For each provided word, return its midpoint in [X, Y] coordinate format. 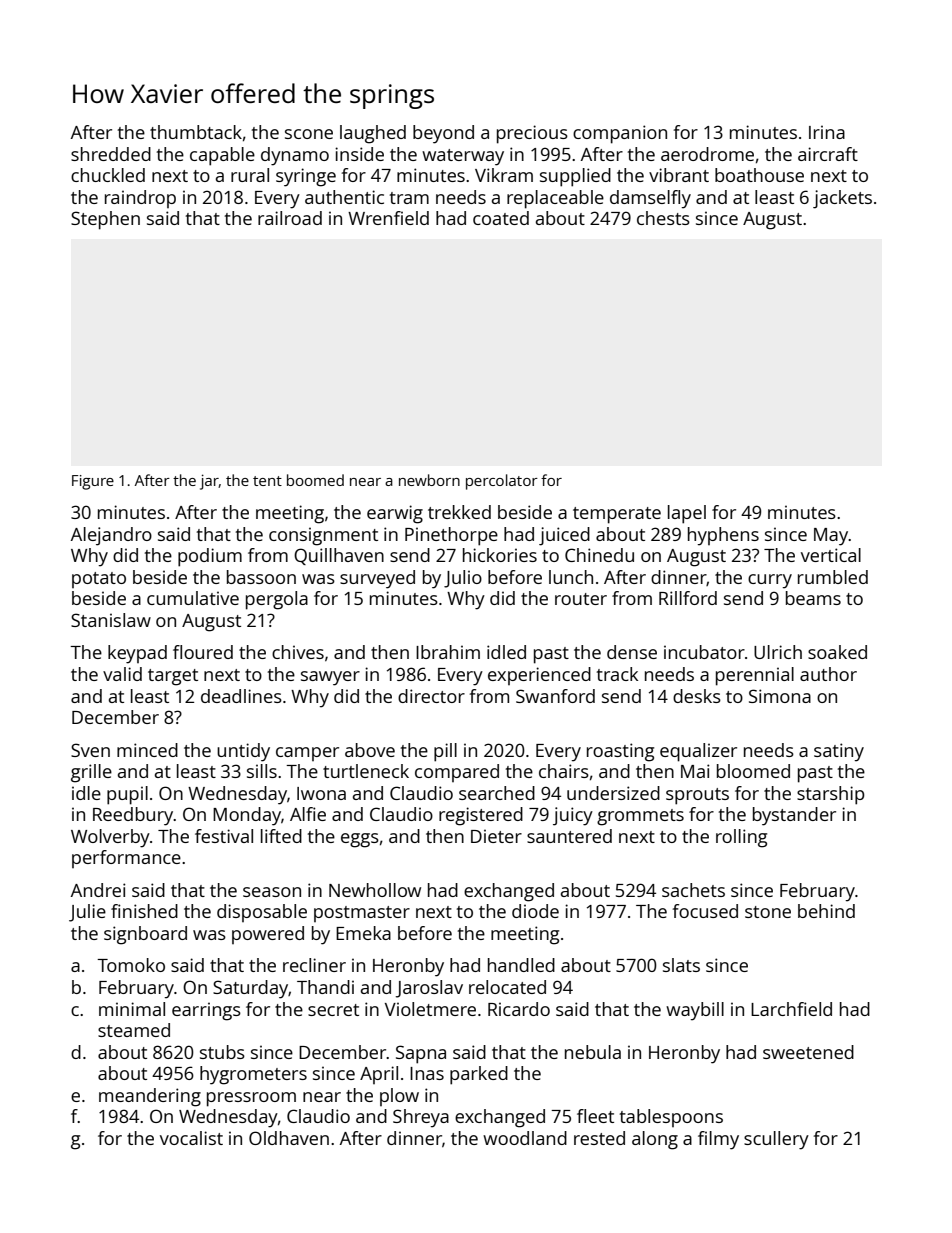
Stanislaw [111, 620]
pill [445, 752]
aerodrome [707, 154]
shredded [111, 154]
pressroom [251, 1099]
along [655, 1140]
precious [532, 134]
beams [813, 598]
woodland [525, 1138]
